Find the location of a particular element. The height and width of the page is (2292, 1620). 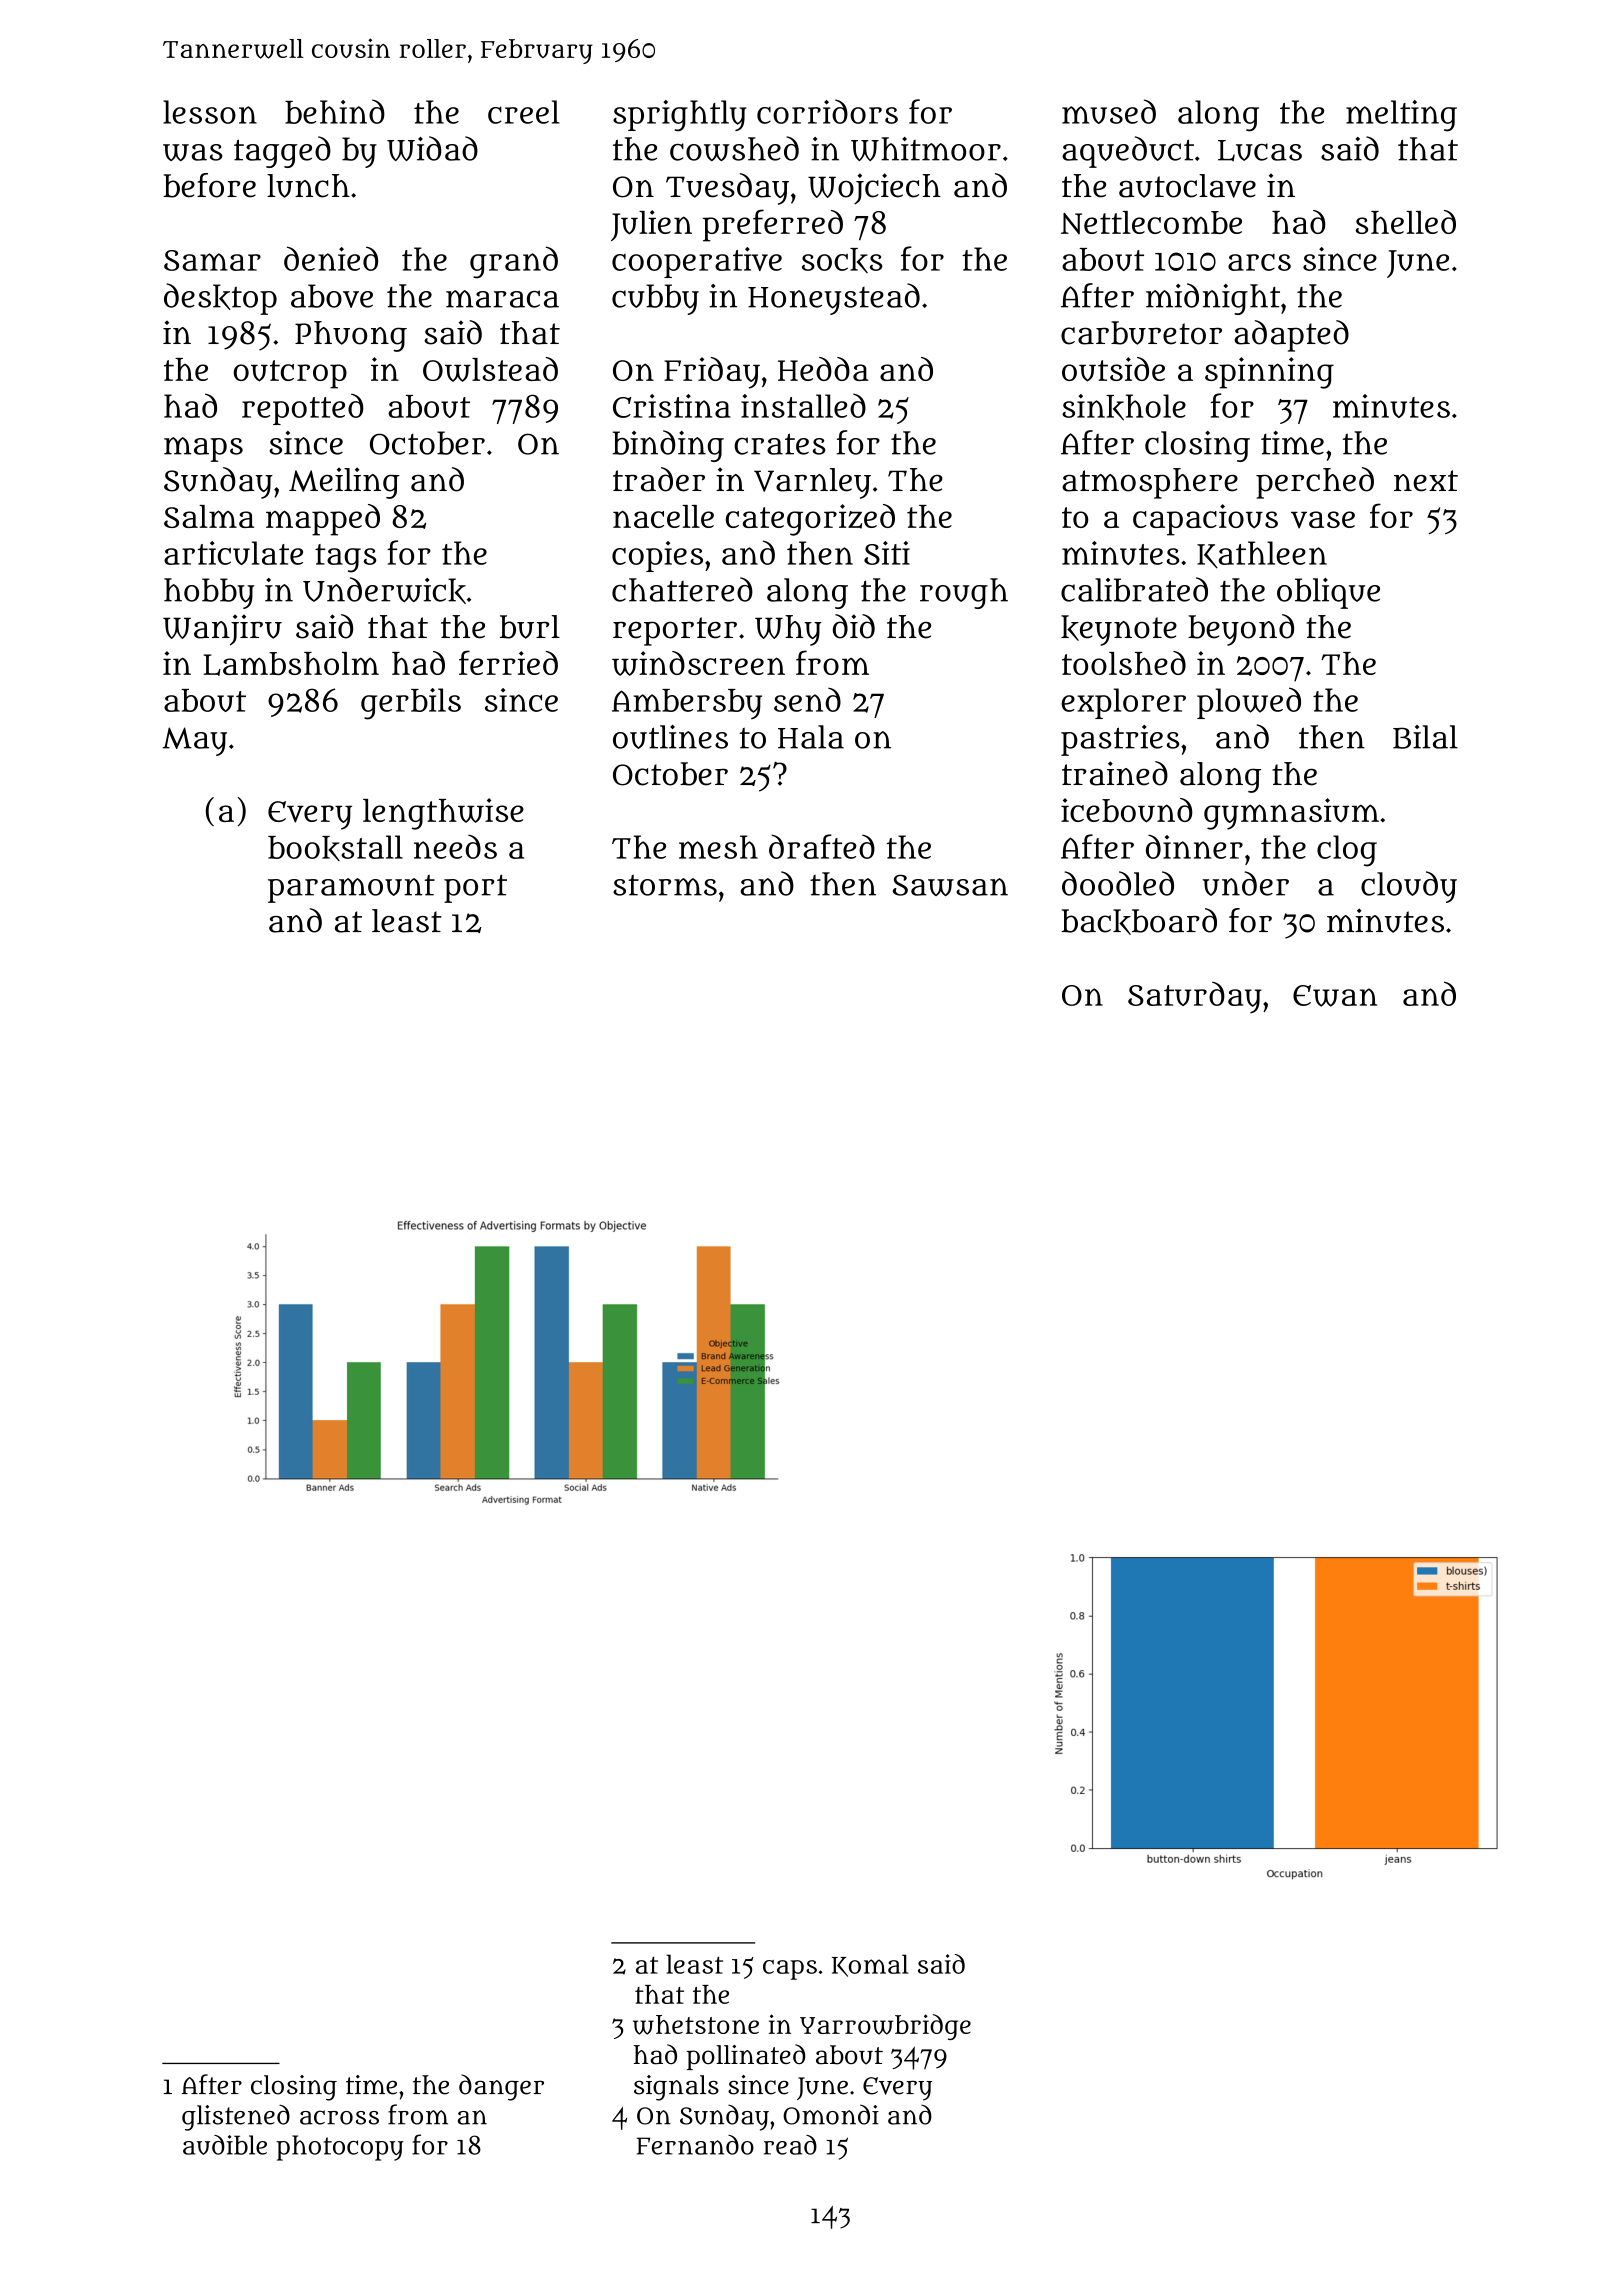

Phuong is located at coordinates (351, 336).
